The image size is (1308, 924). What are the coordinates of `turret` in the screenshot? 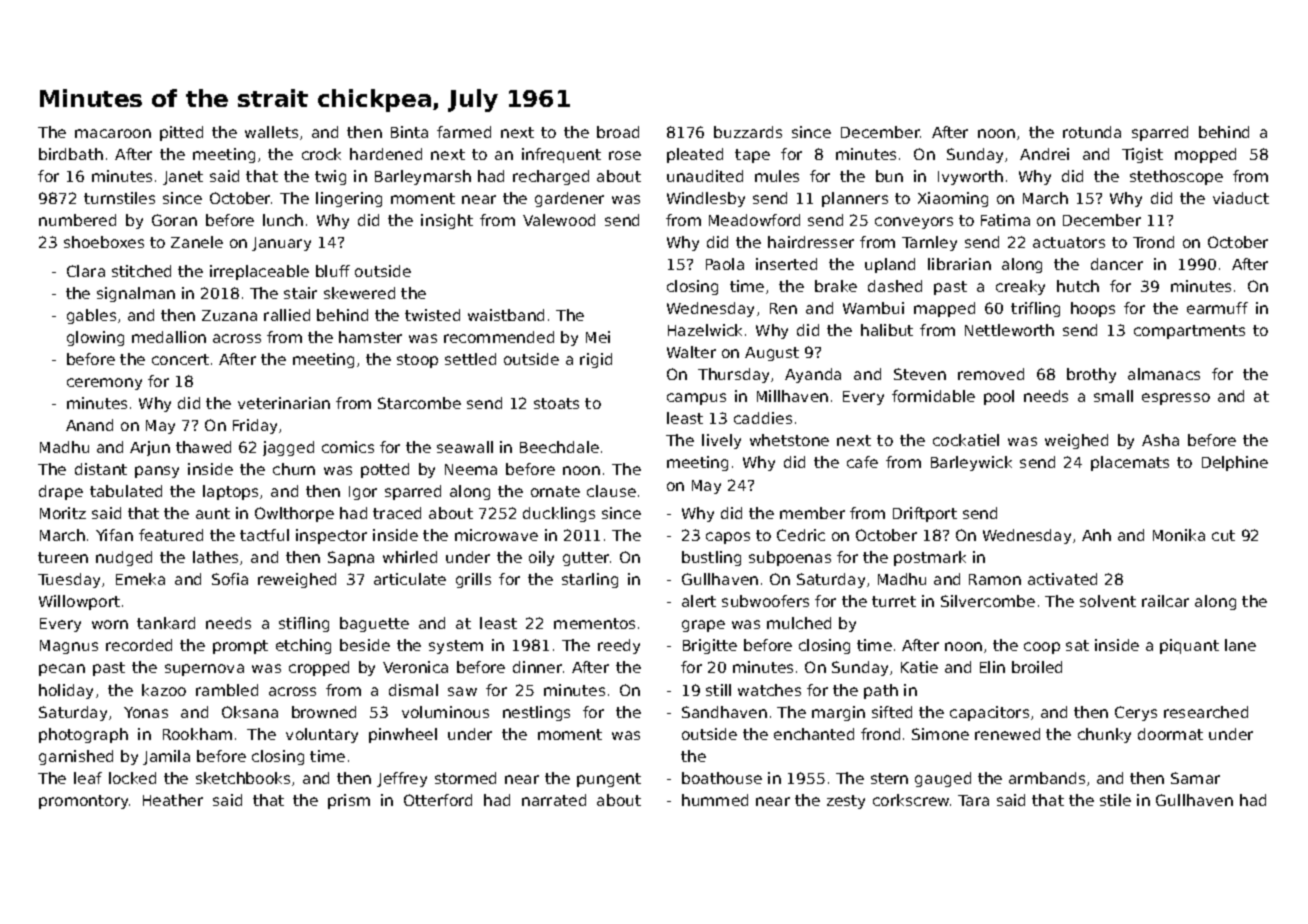 It's located at (894, 601).
